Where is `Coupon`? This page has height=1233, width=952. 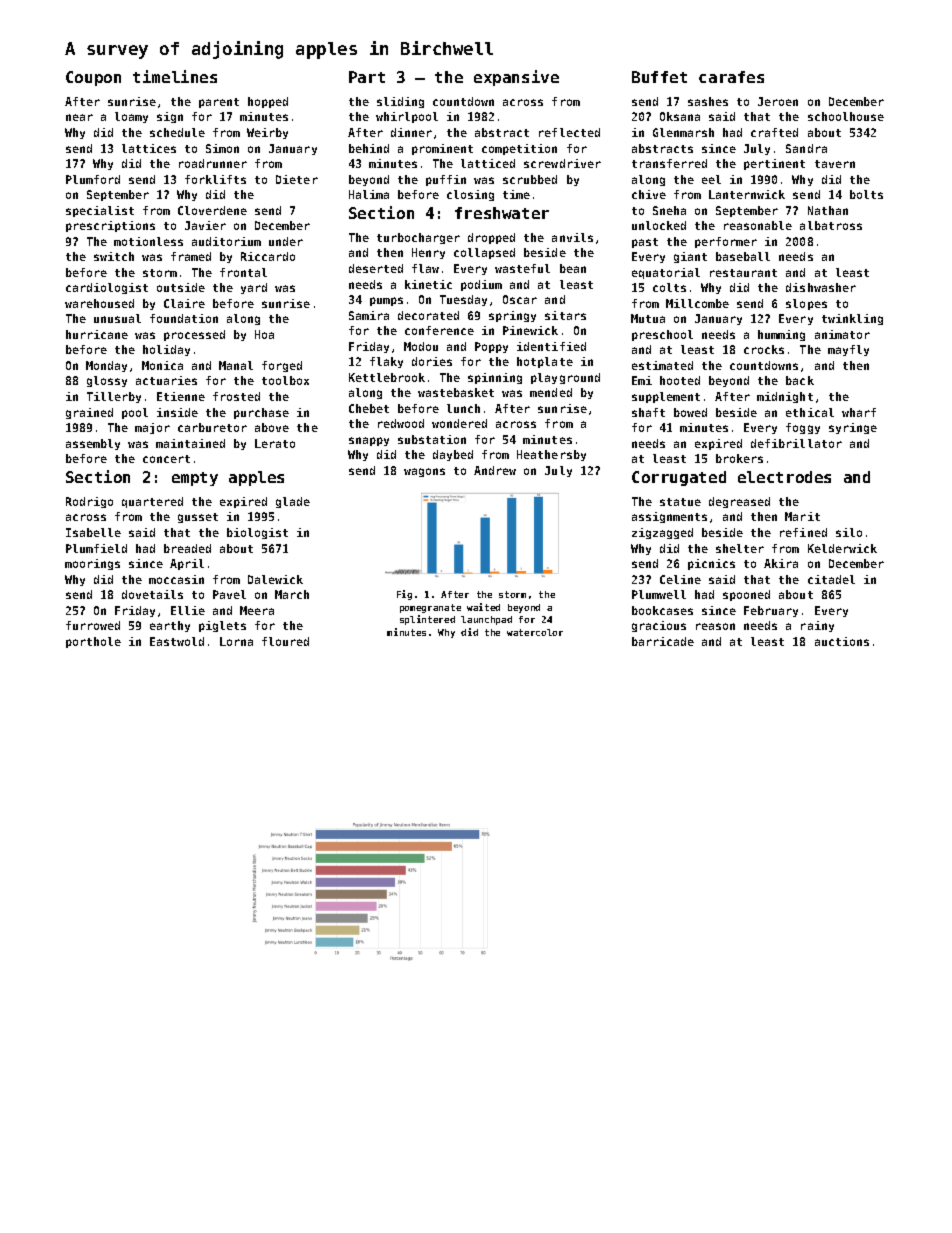
Coupon is located at coordinates (93, 78).
